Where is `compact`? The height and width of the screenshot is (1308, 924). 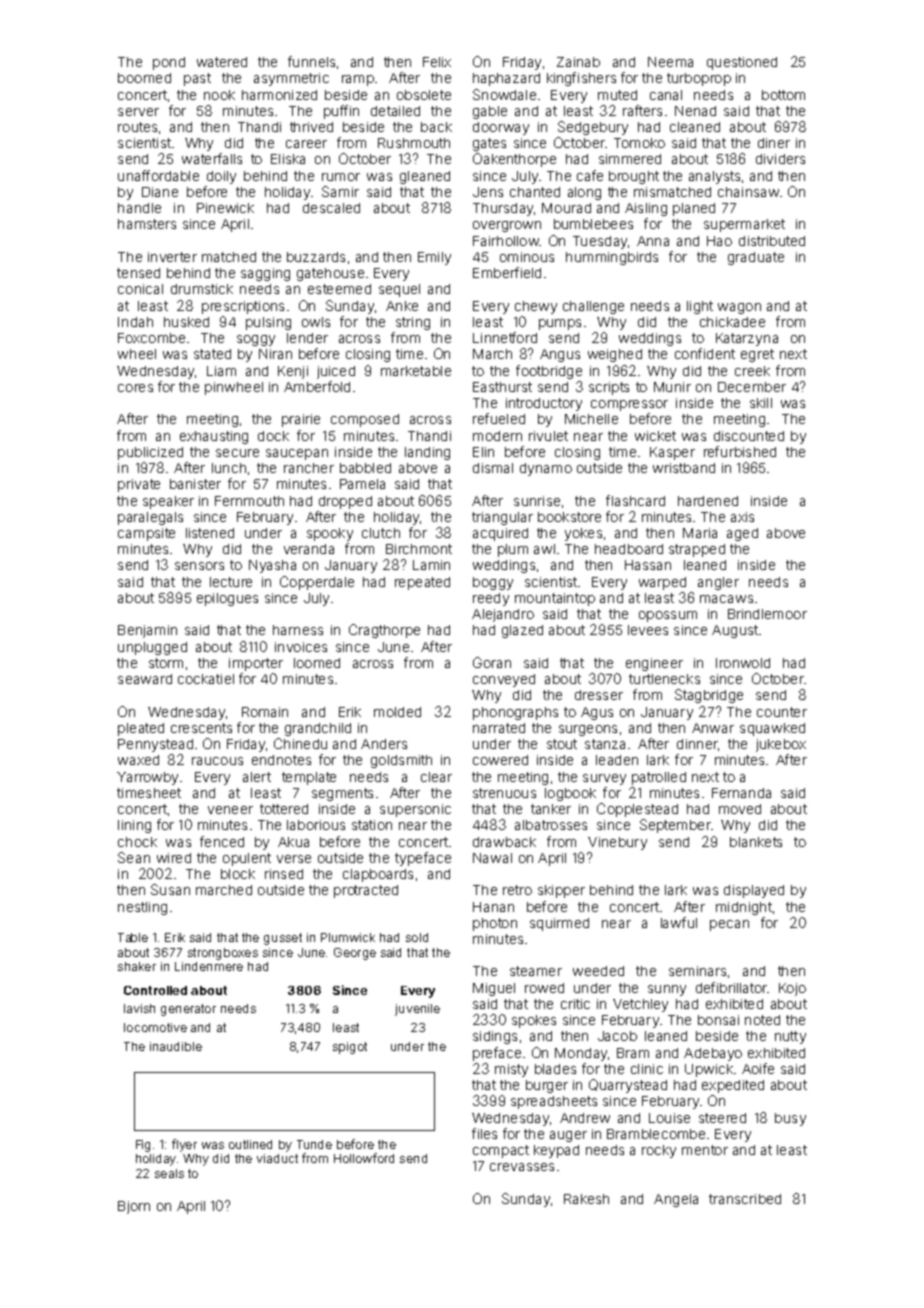
compact is located at coordinates (501, 1151).
